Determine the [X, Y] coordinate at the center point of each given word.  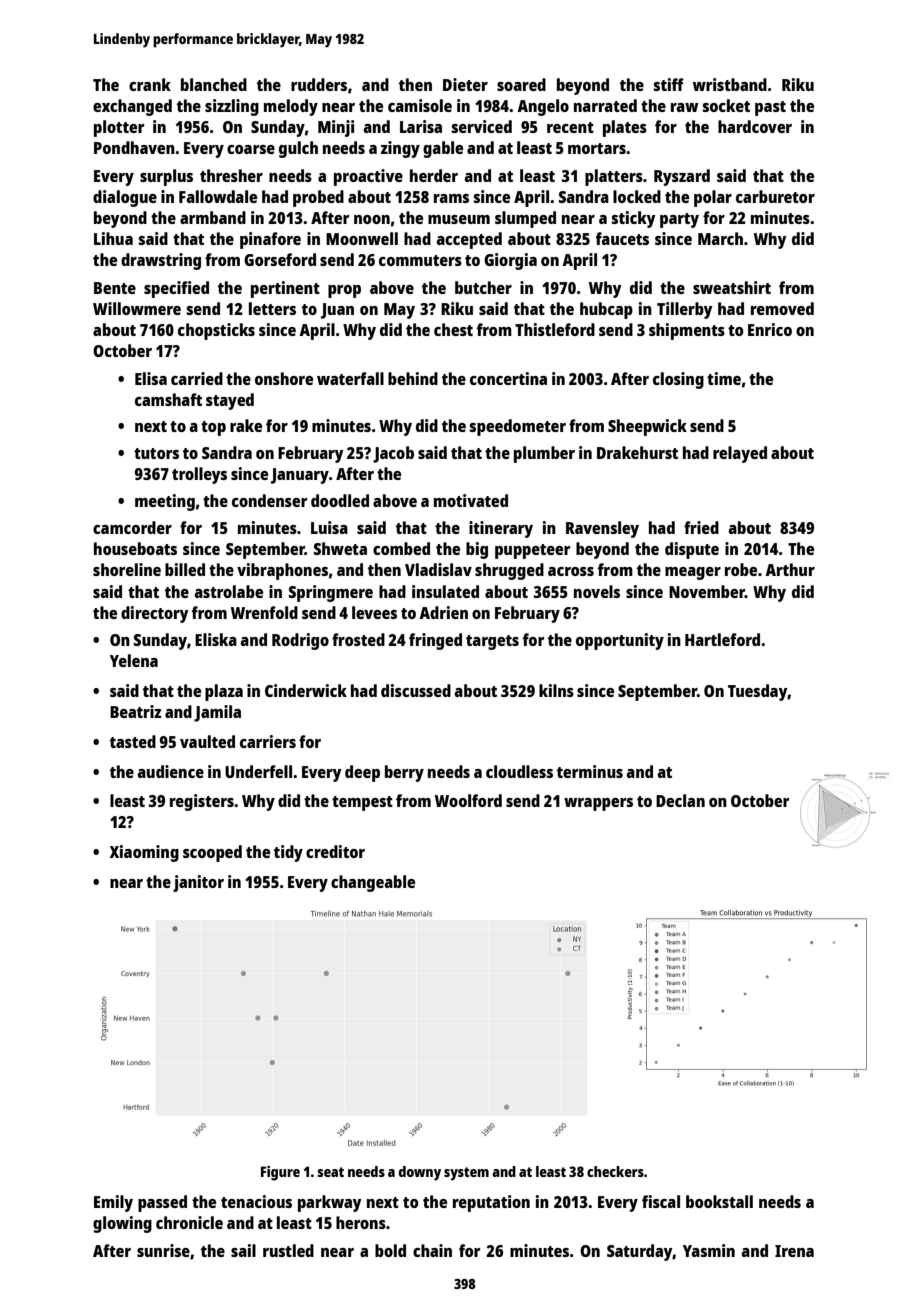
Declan [680, 800]
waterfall [350, 378]
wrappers [598, 804]
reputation [491, 1203]
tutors [156, 453]
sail [243, 1250]
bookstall [719, 1201]
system [466, 1174]
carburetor [775, 196]
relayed [740, 454]
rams [451, 198]
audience [171, 771]
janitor [198, 883]
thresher [231, 175]
